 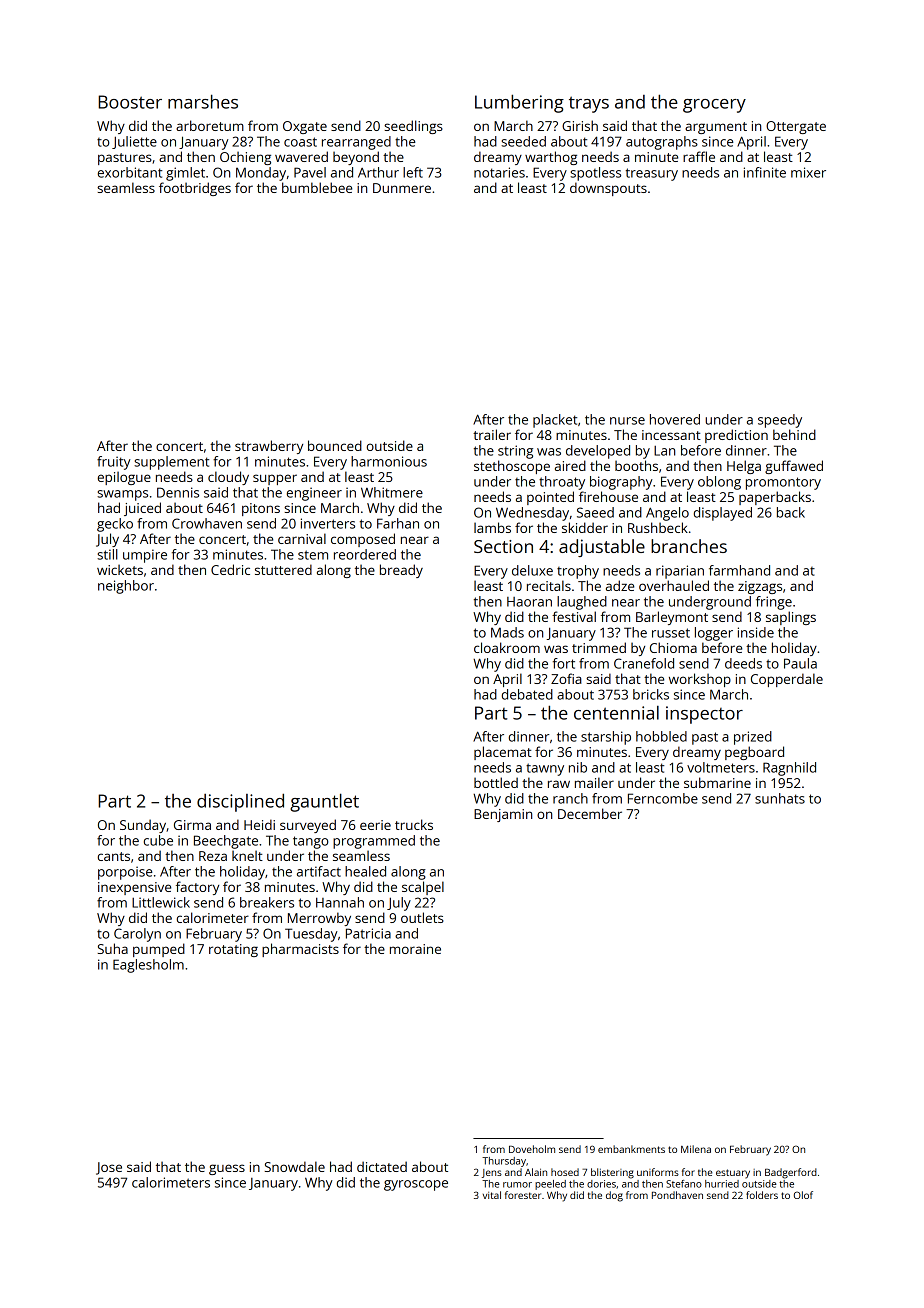 I want to click on Milena, so click(x=696, y=1149).
